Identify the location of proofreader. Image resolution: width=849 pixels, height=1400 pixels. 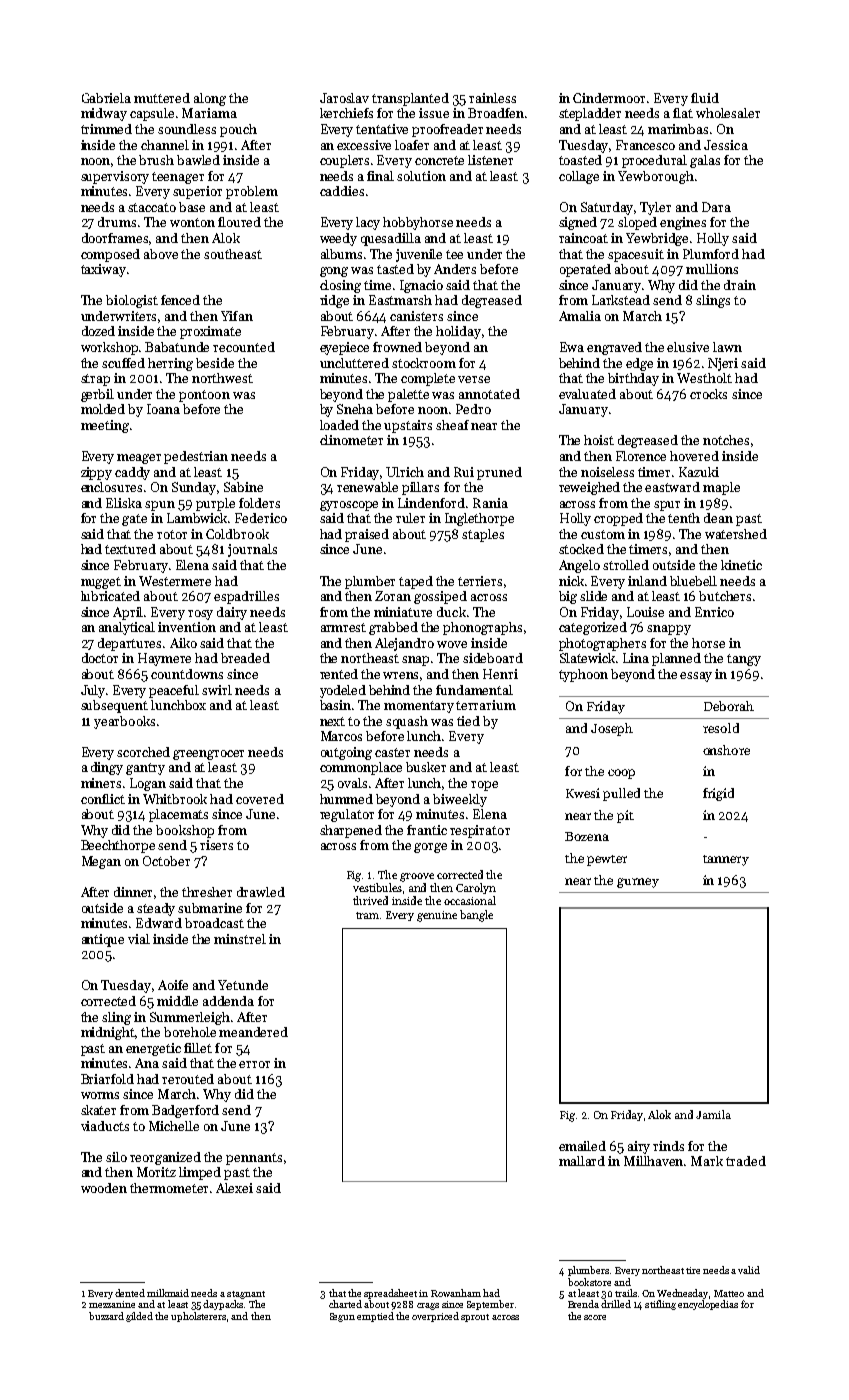
(447, 130).
